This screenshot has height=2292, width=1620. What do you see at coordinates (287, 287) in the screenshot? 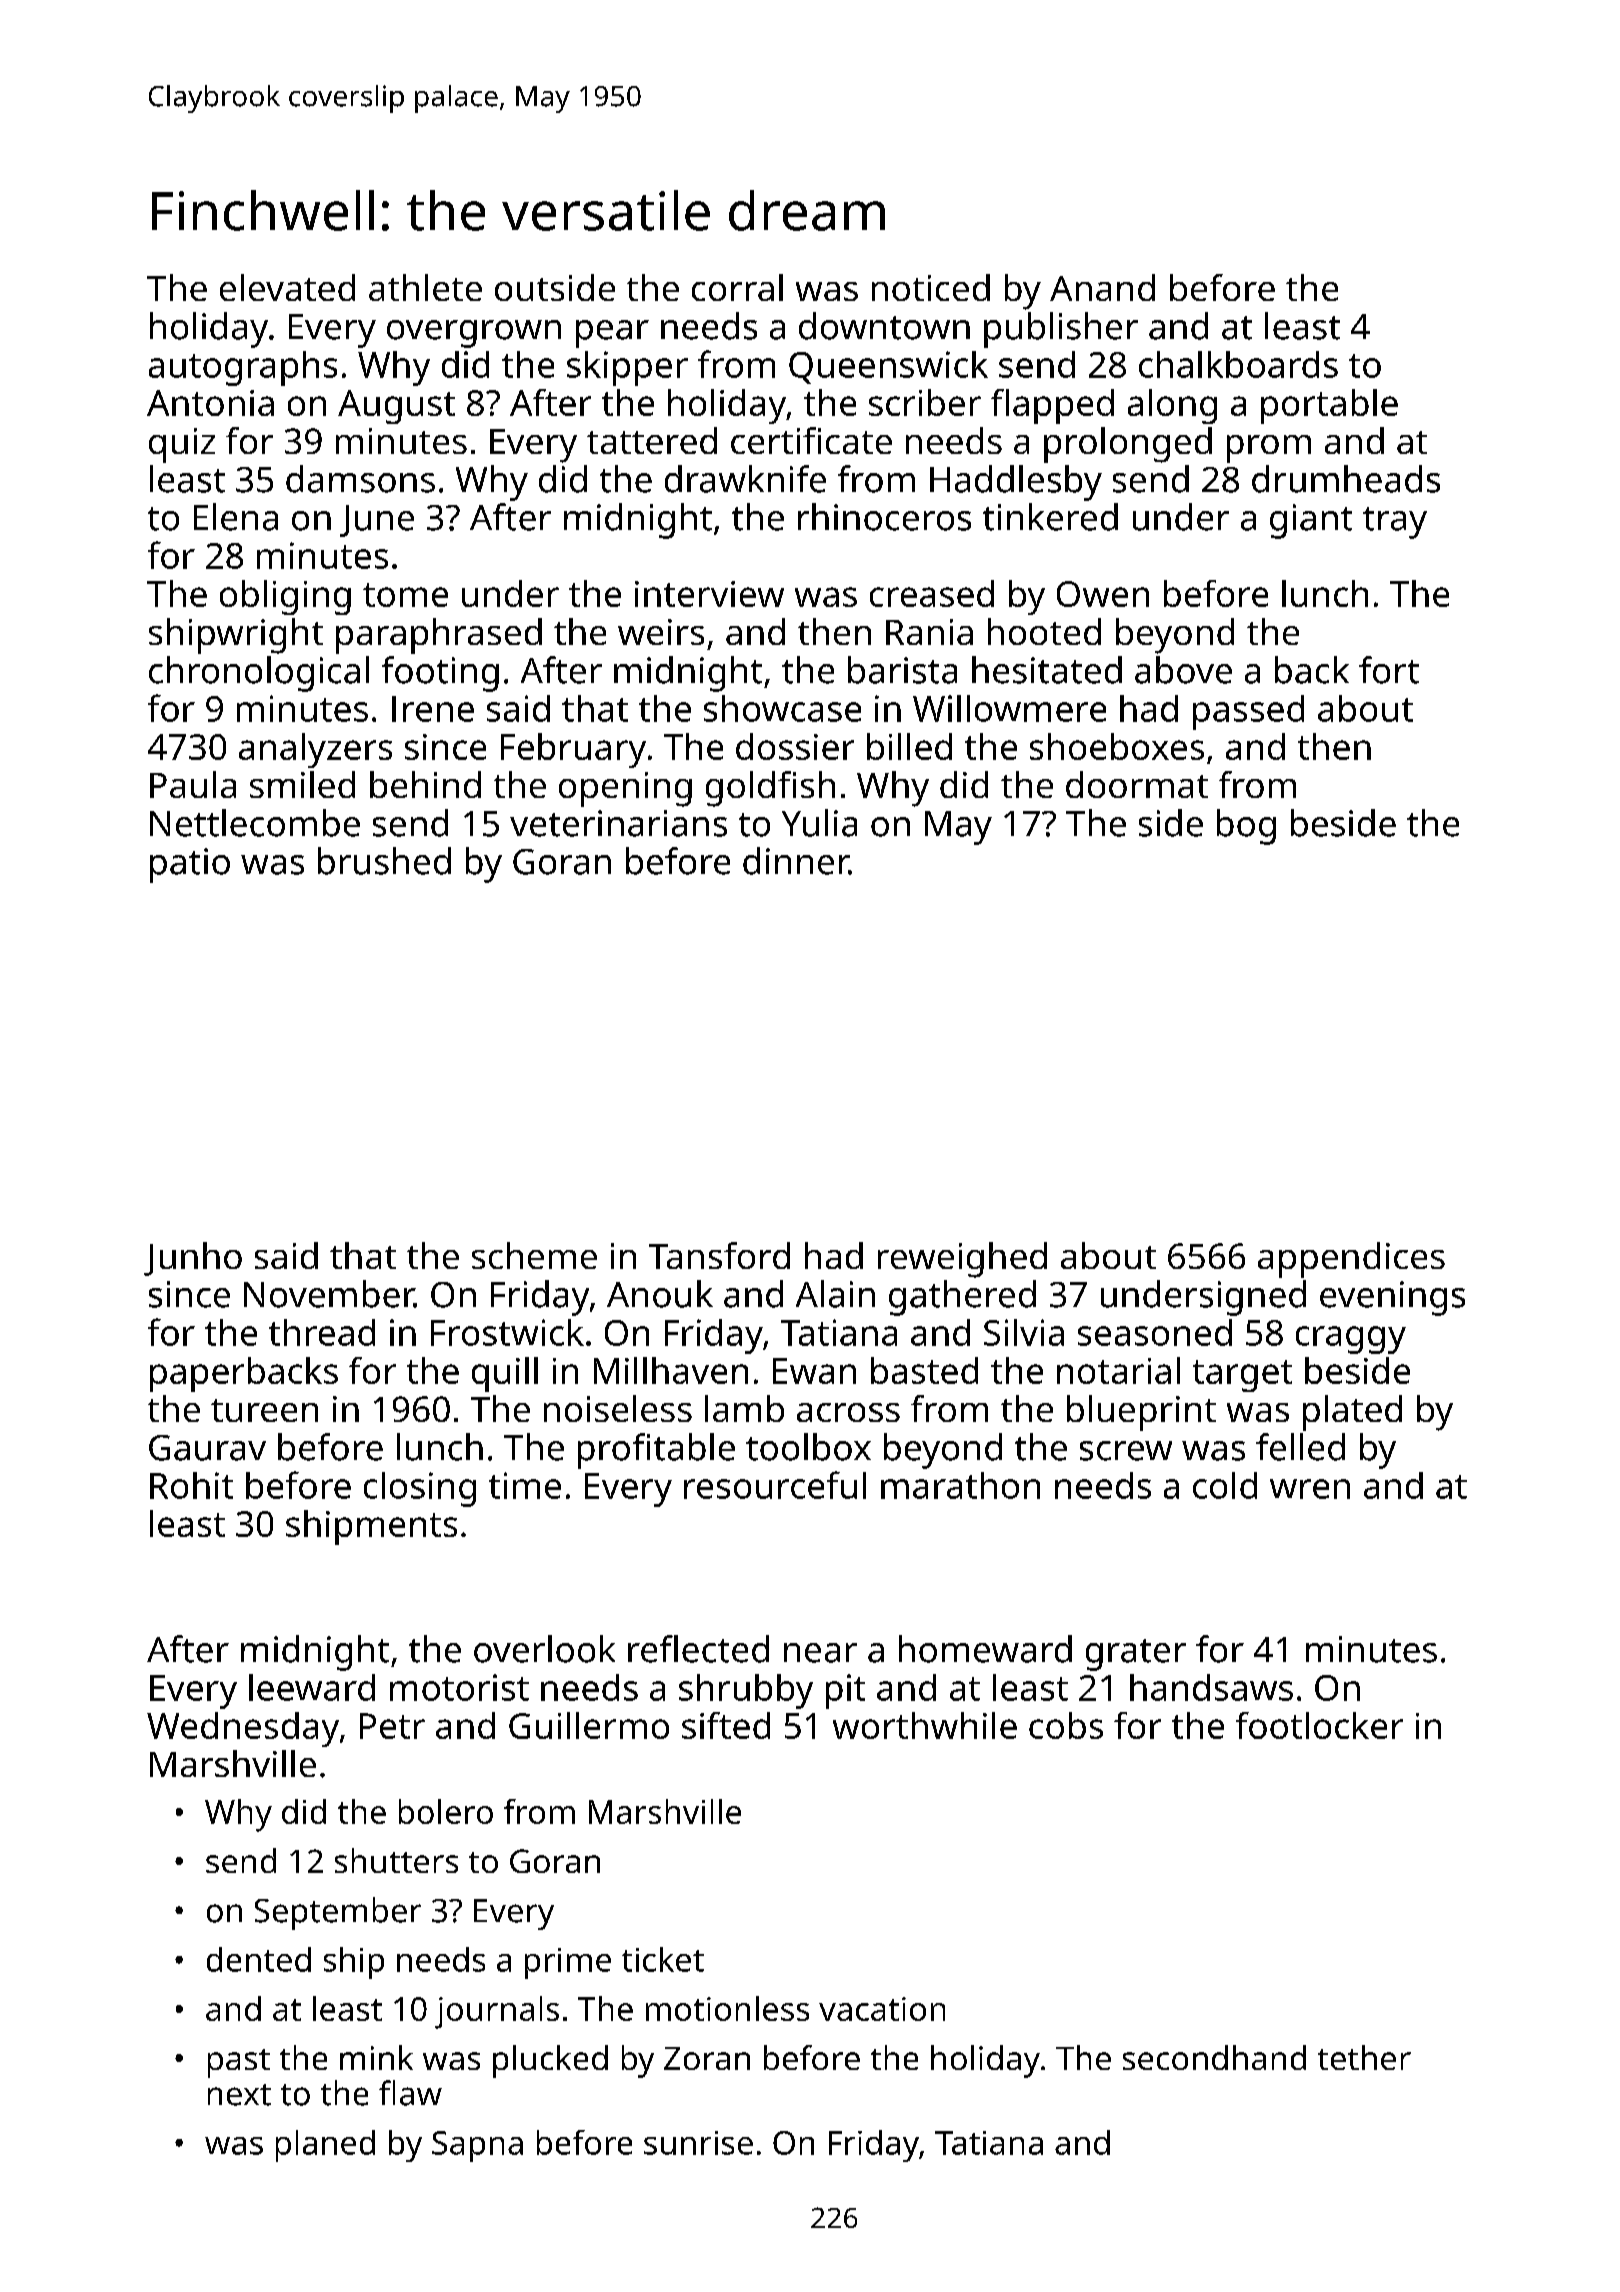
I see `elevated` at bounding box center [287, 287].
